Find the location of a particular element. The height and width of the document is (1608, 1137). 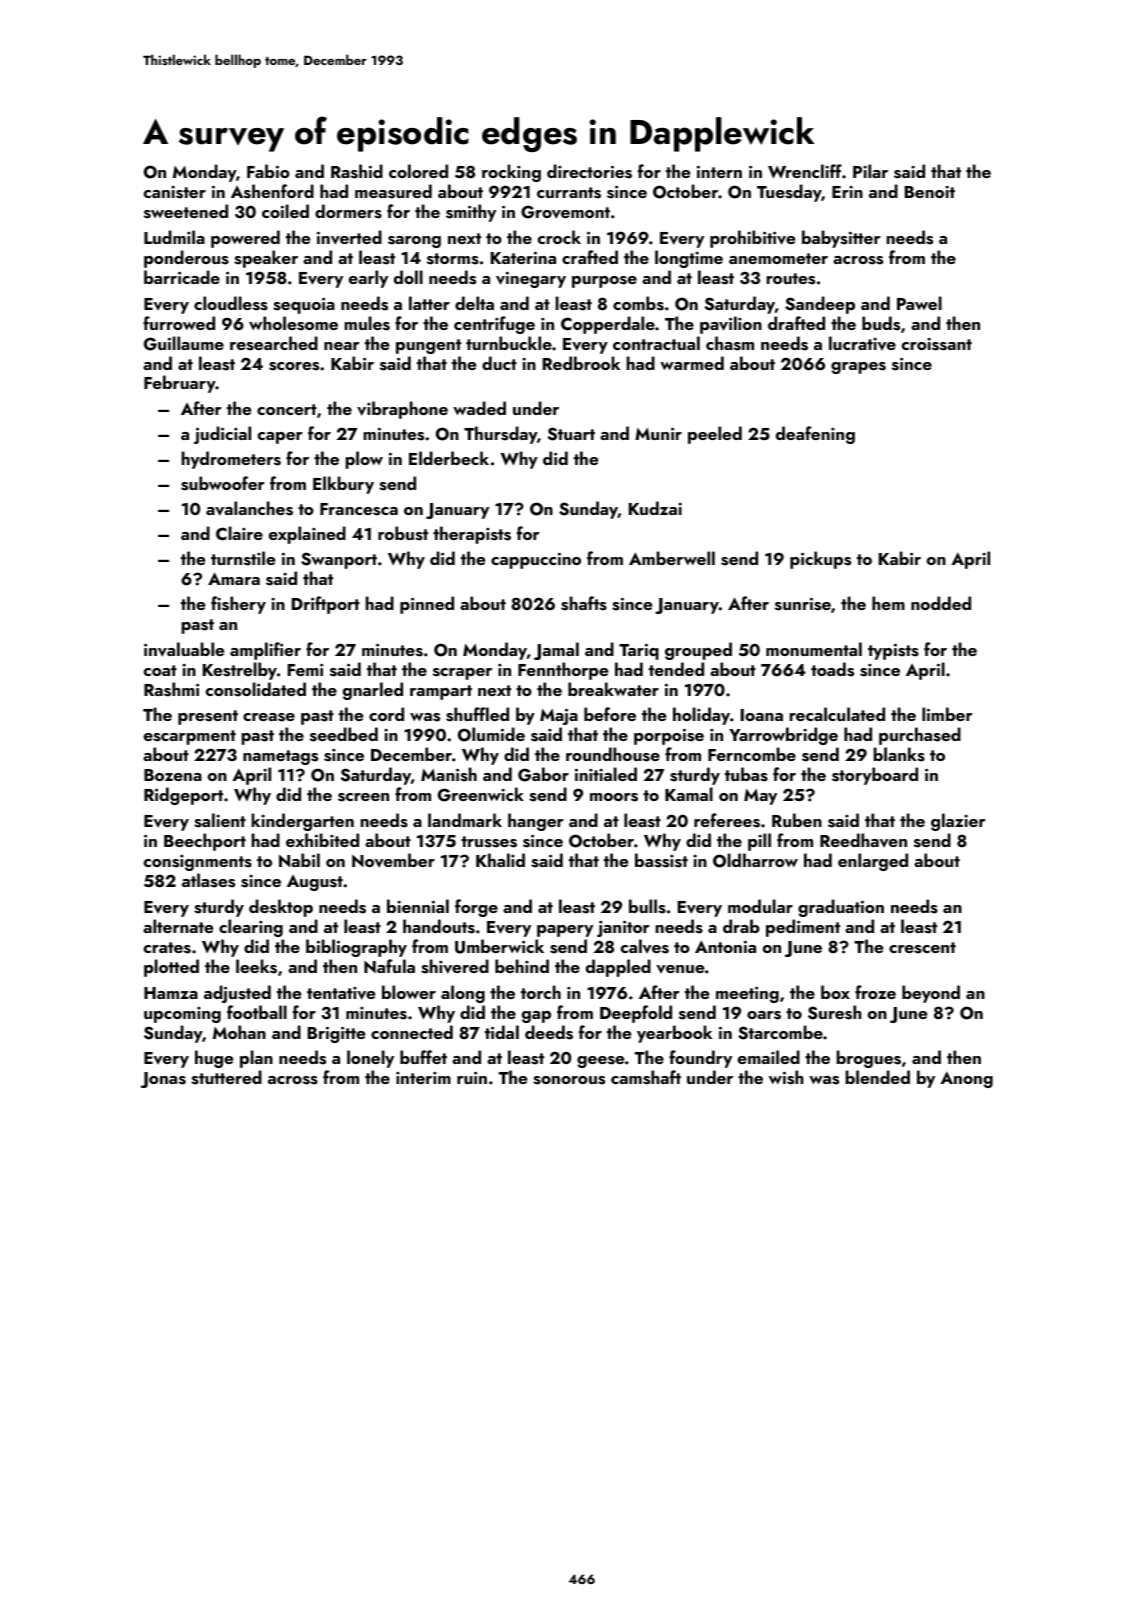

directories is located at coordinates (589, 171).
